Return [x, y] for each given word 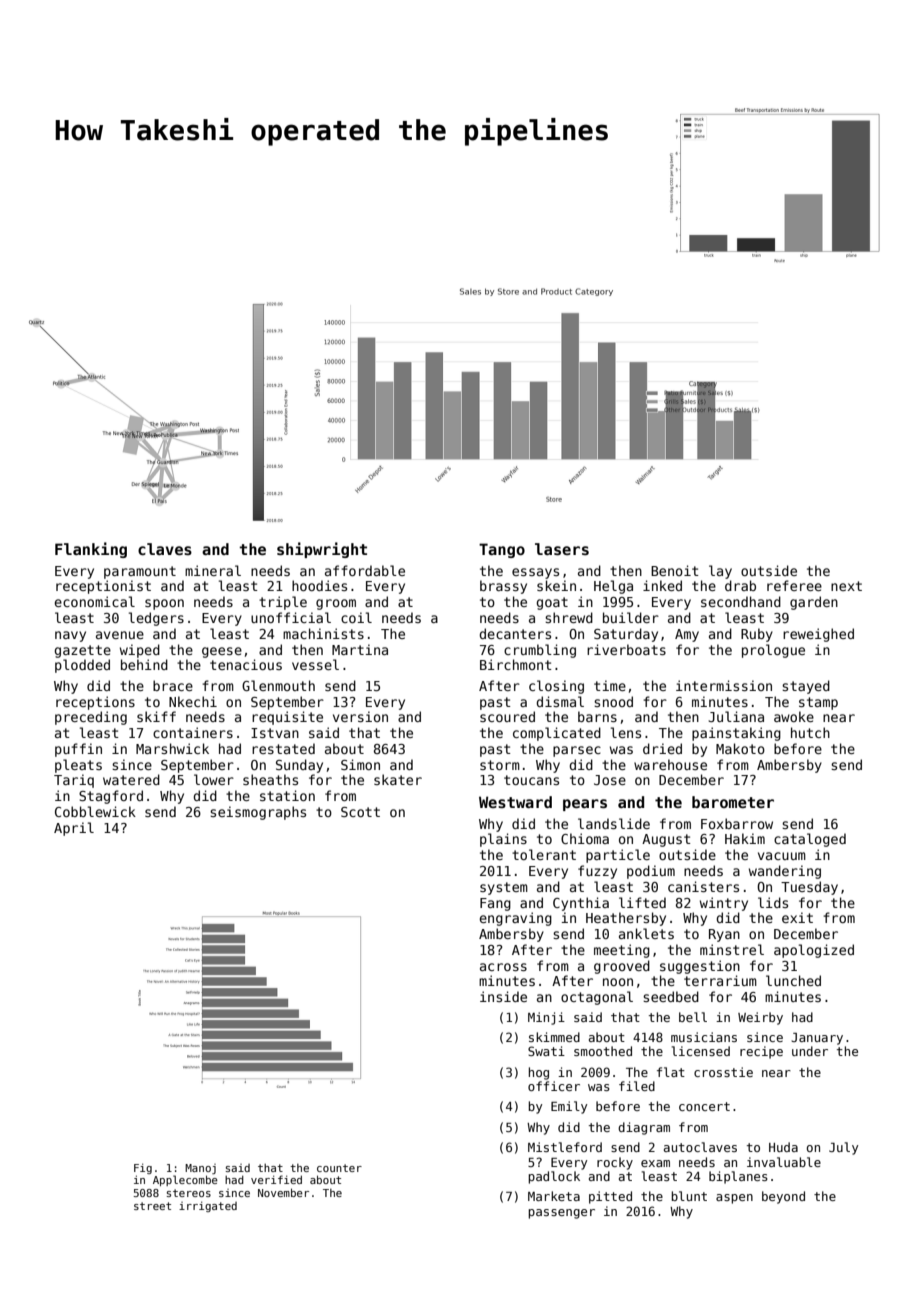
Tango [502, 550]
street [152, 1206]
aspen [734, 1199]
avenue [120, 635]
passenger [561, 1214]
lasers [562, 549]
